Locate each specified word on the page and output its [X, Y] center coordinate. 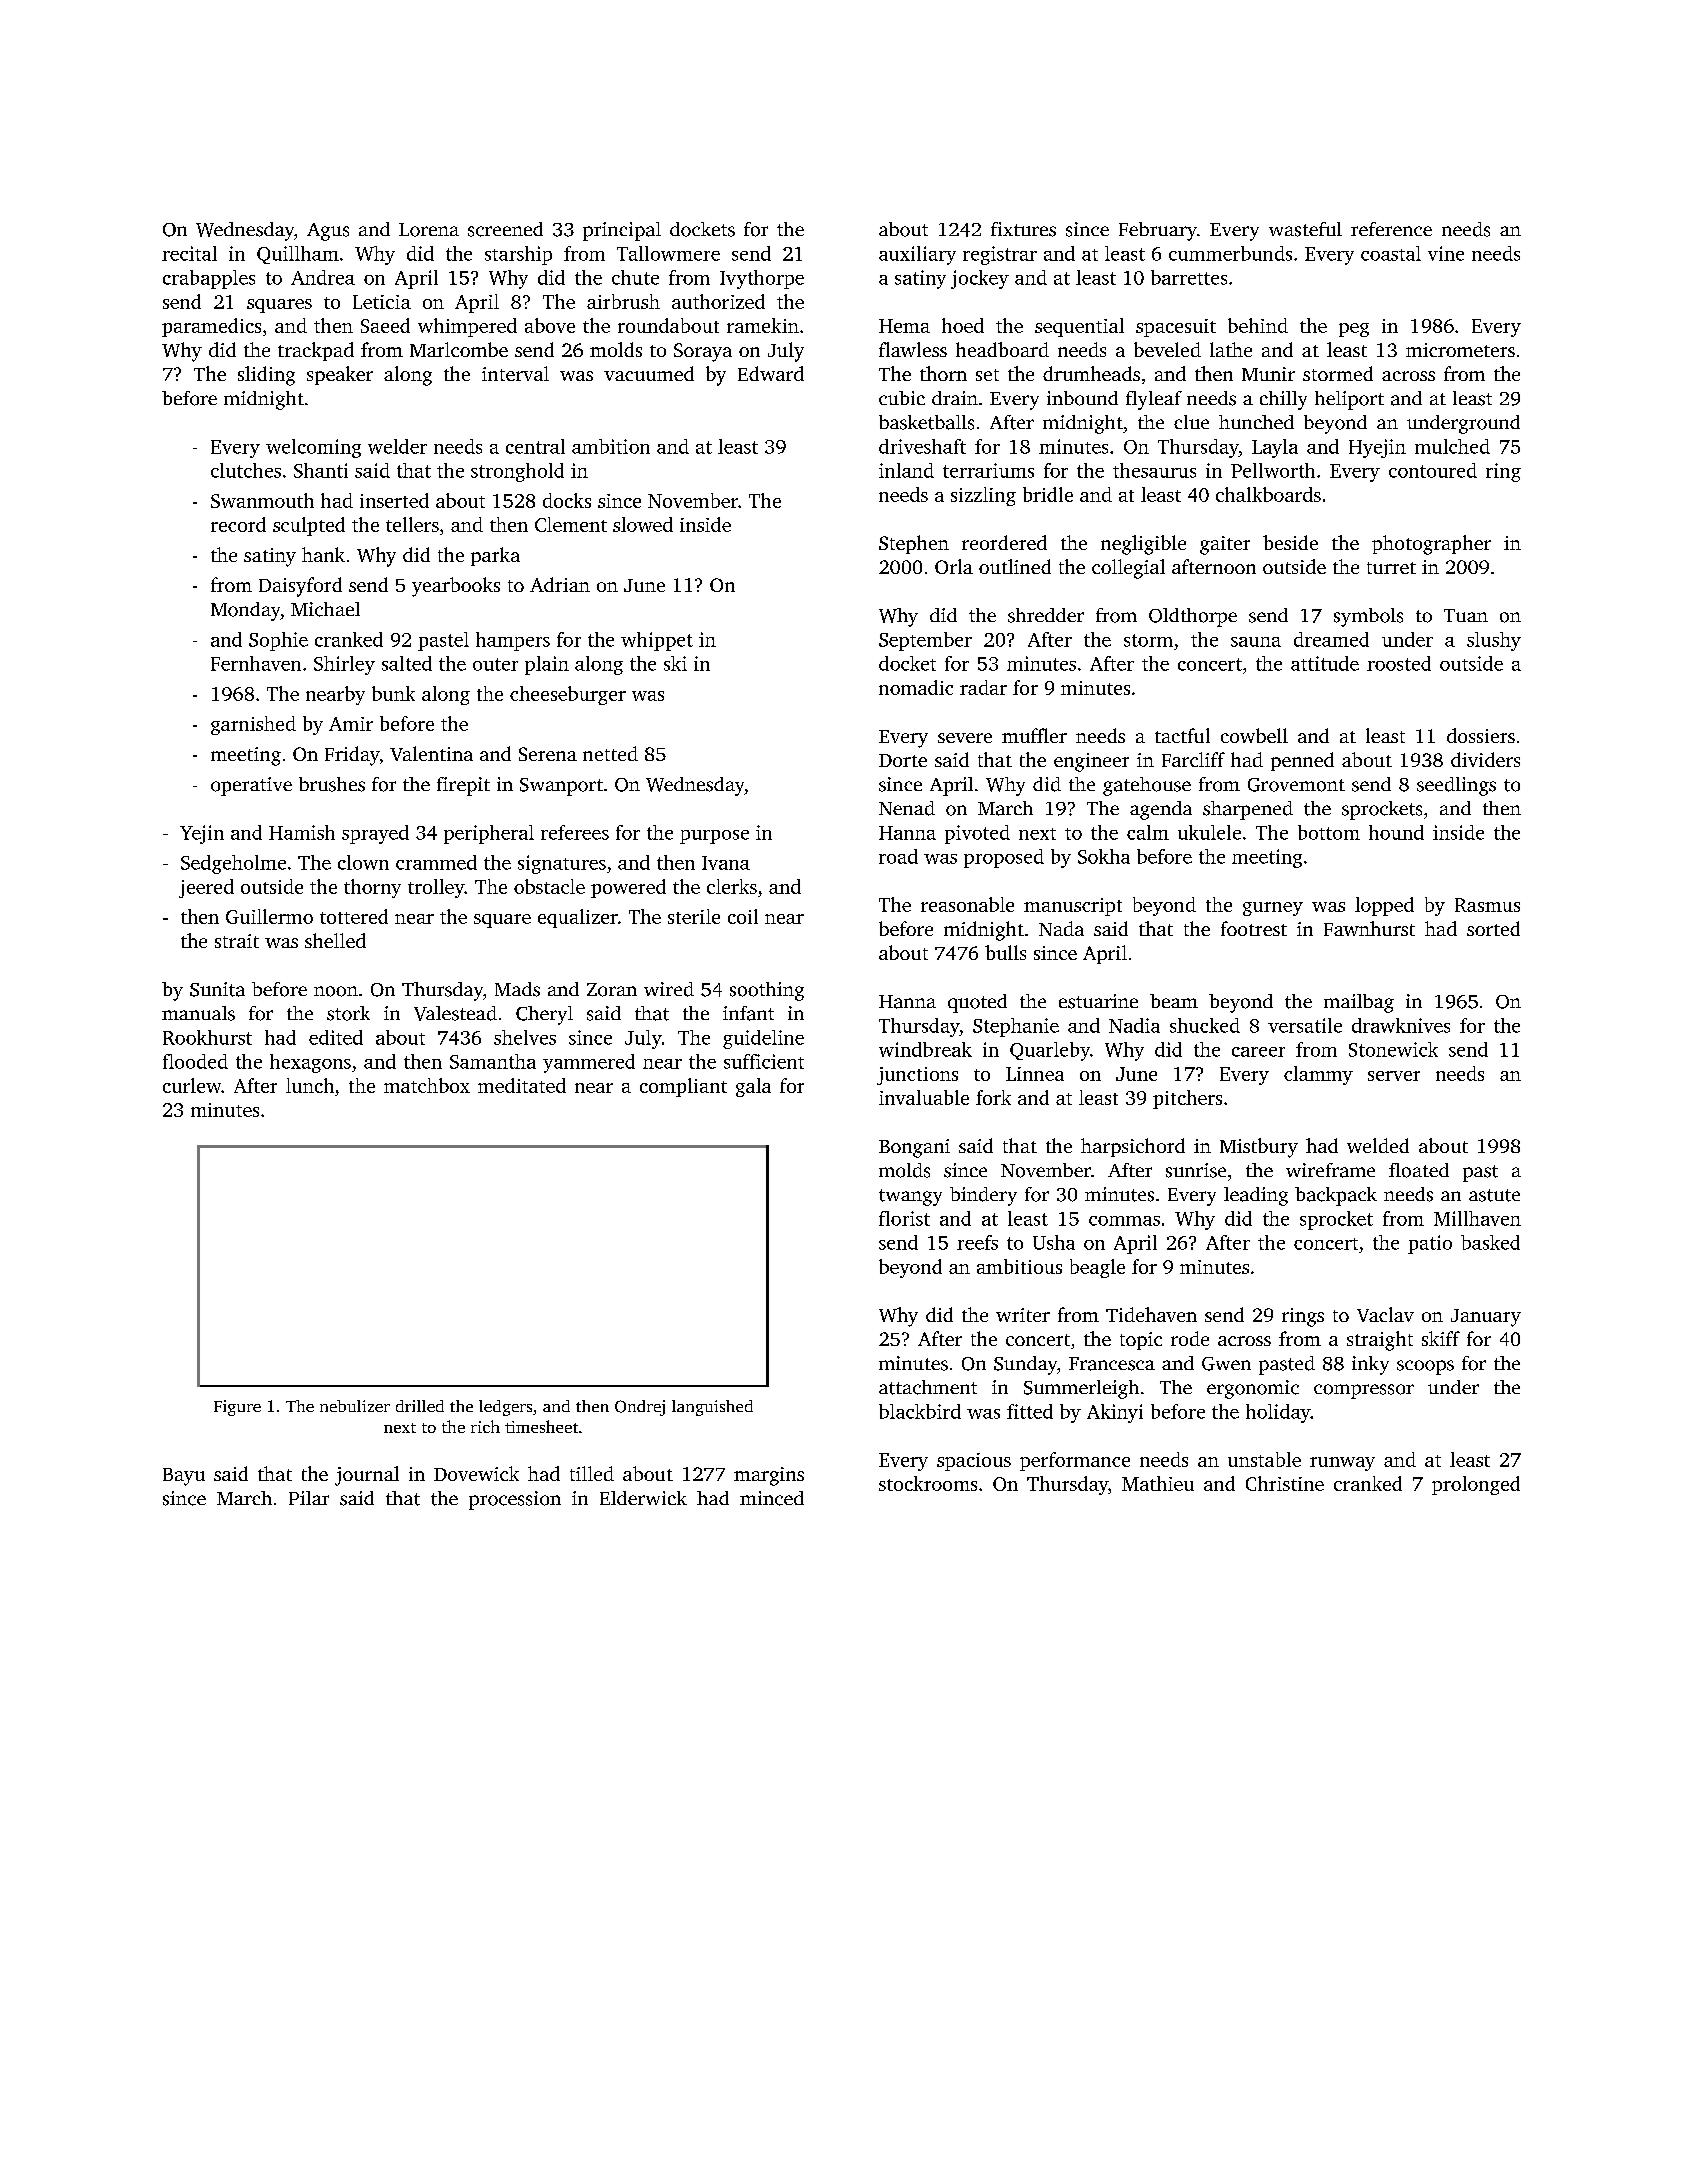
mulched [1452, 446]
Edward [771, 373]
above [550, 325]
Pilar [309, 1498]
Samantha [493, 1061]
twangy [910, 1197]
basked [1490, 1242]
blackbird [920, 1411]
